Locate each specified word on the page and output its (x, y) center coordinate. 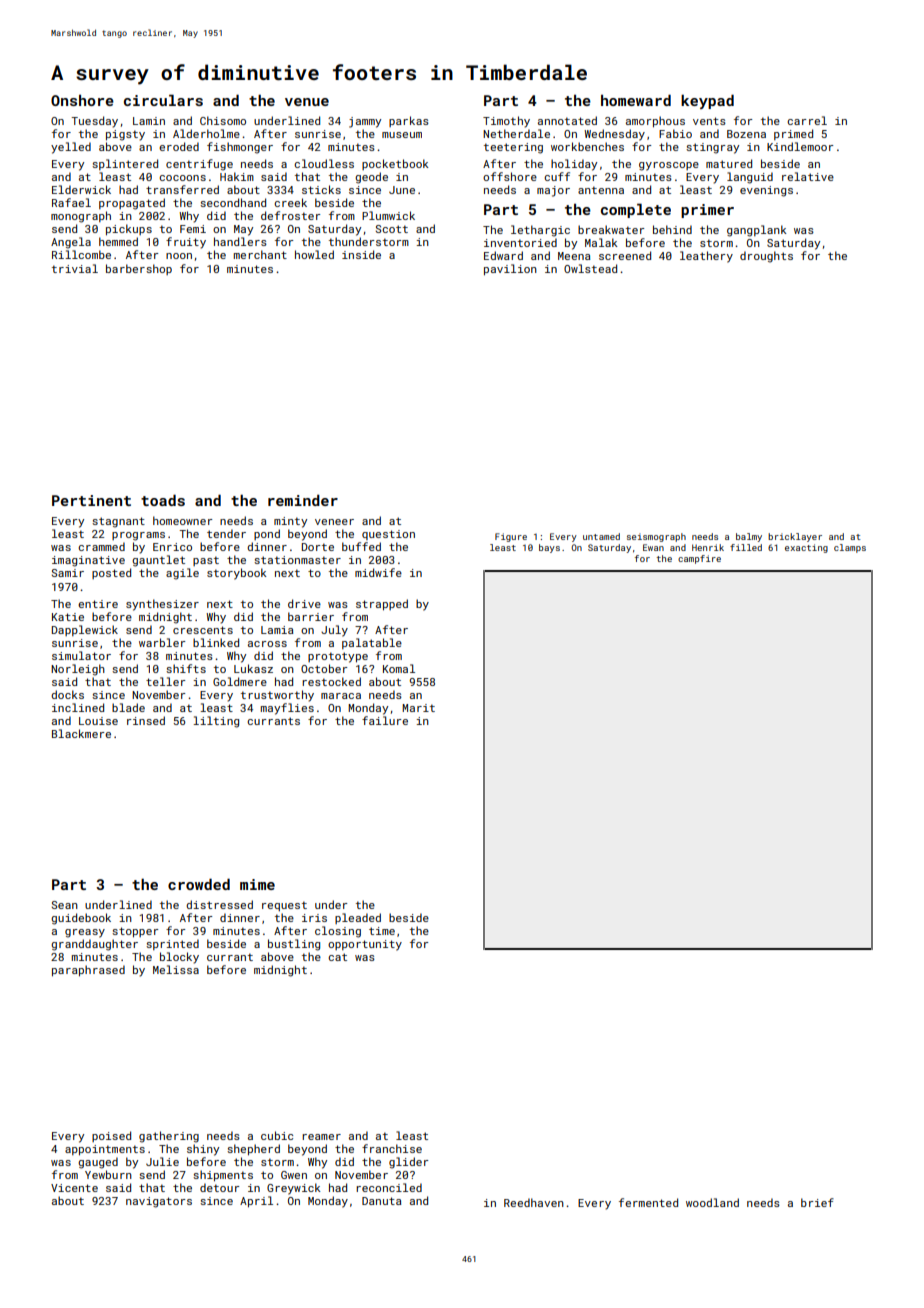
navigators (159, 1202)
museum (402, 135)
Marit (418, 708)
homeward (636, 100)
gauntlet (158, 561)
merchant (260, 254)
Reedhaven (534, 1202)
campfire (699, 559)
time (382, 931)
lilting (216, 722)
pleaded (358, 918)
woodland (712, 1202)
